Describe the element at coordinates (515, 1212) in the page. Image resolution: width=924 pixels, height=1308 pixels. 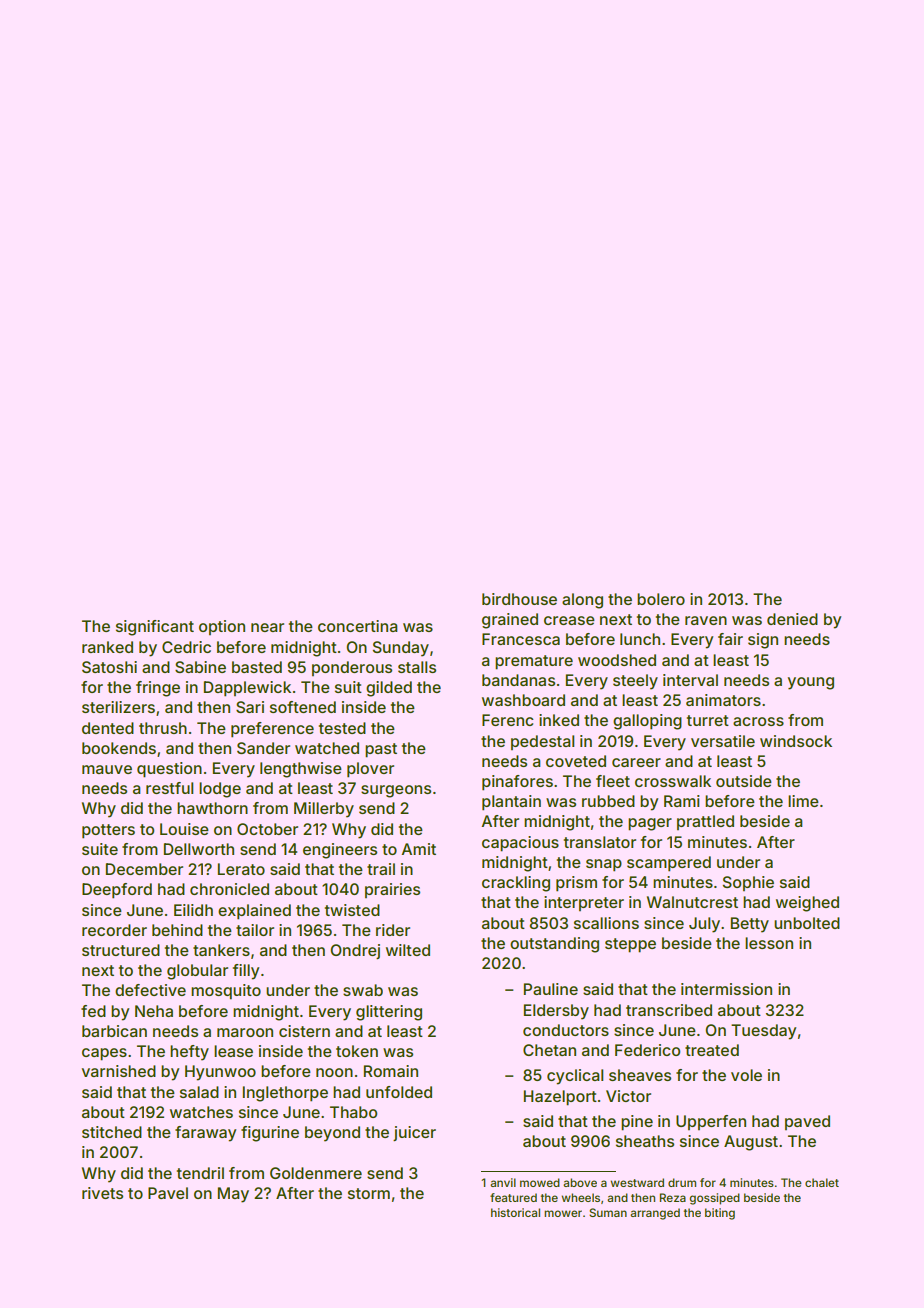
I see `historical` at that location.
